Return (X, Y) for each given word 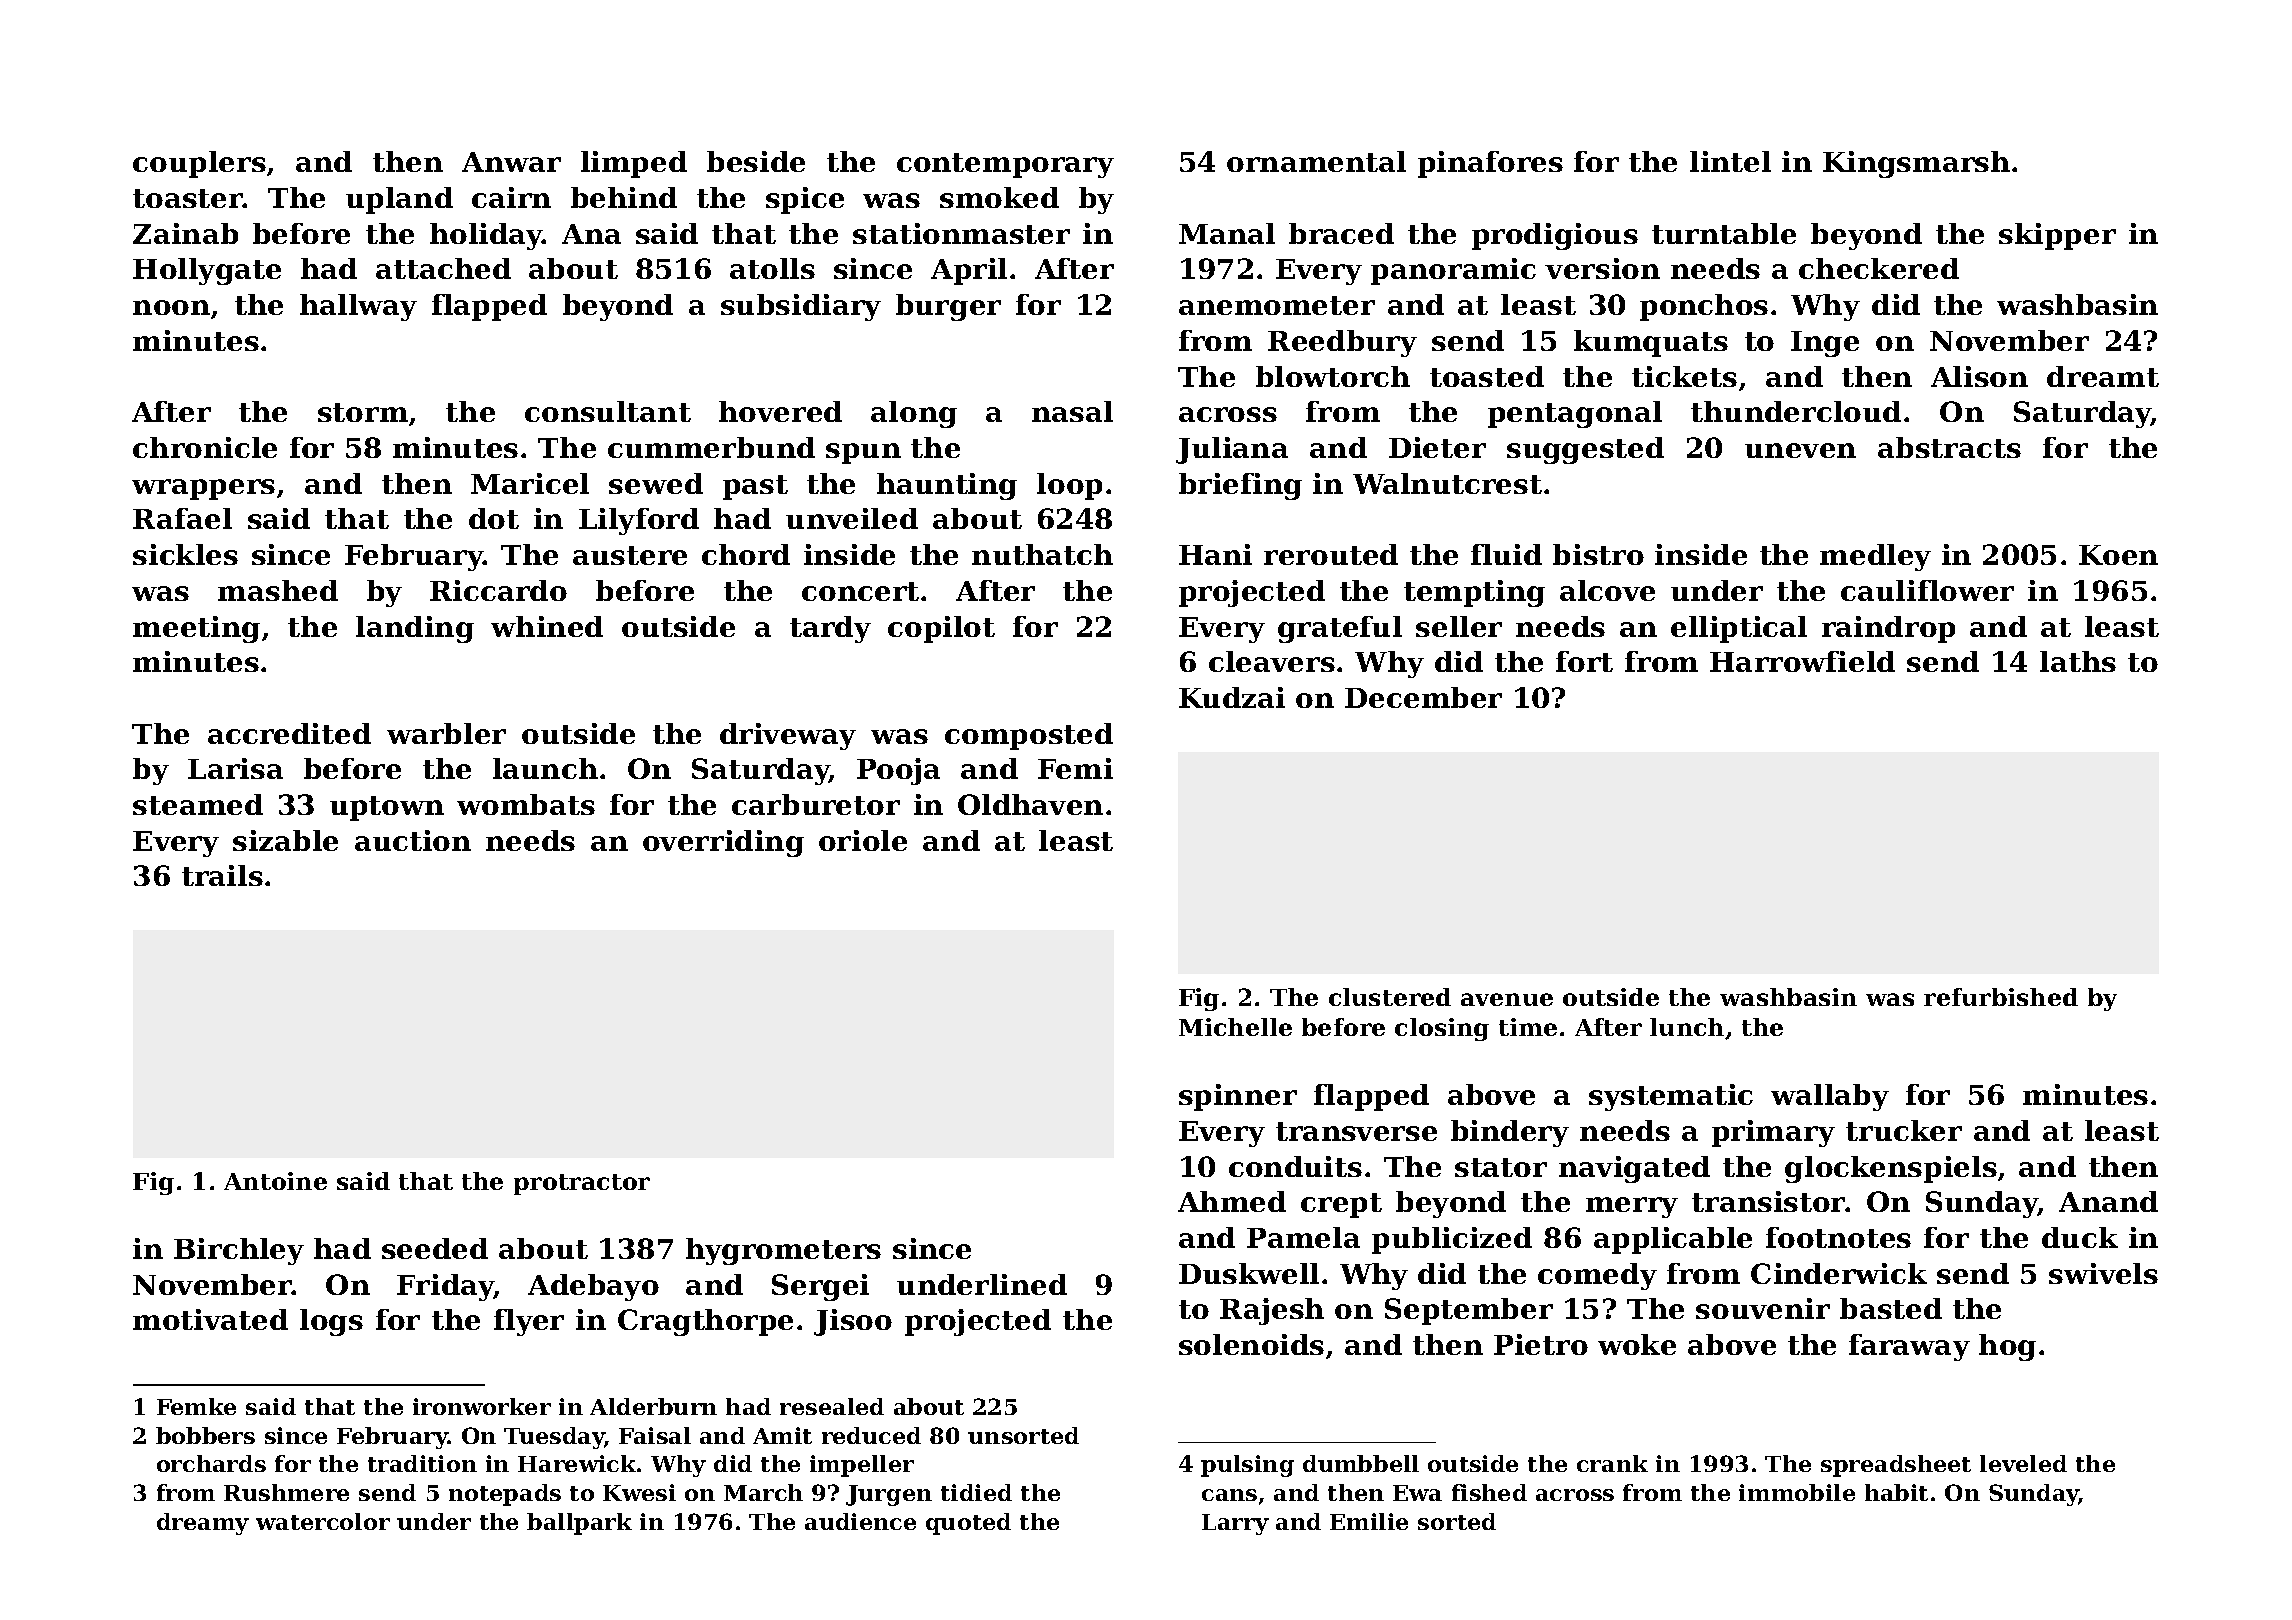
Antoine (275, 1181)
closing (1442, 1029)
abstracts (1949, 447)
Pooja (898, 771)
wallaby (1830, 1097)
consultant (608, 411)
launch (545, 768)
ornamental (1316, 161)
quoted (968, 1524)
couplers (199, 164)
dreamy (203, 1524)
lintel (1730, 161)
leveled (2023, 1463)
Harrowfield (1802, 661)
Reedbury (1342, 343)
